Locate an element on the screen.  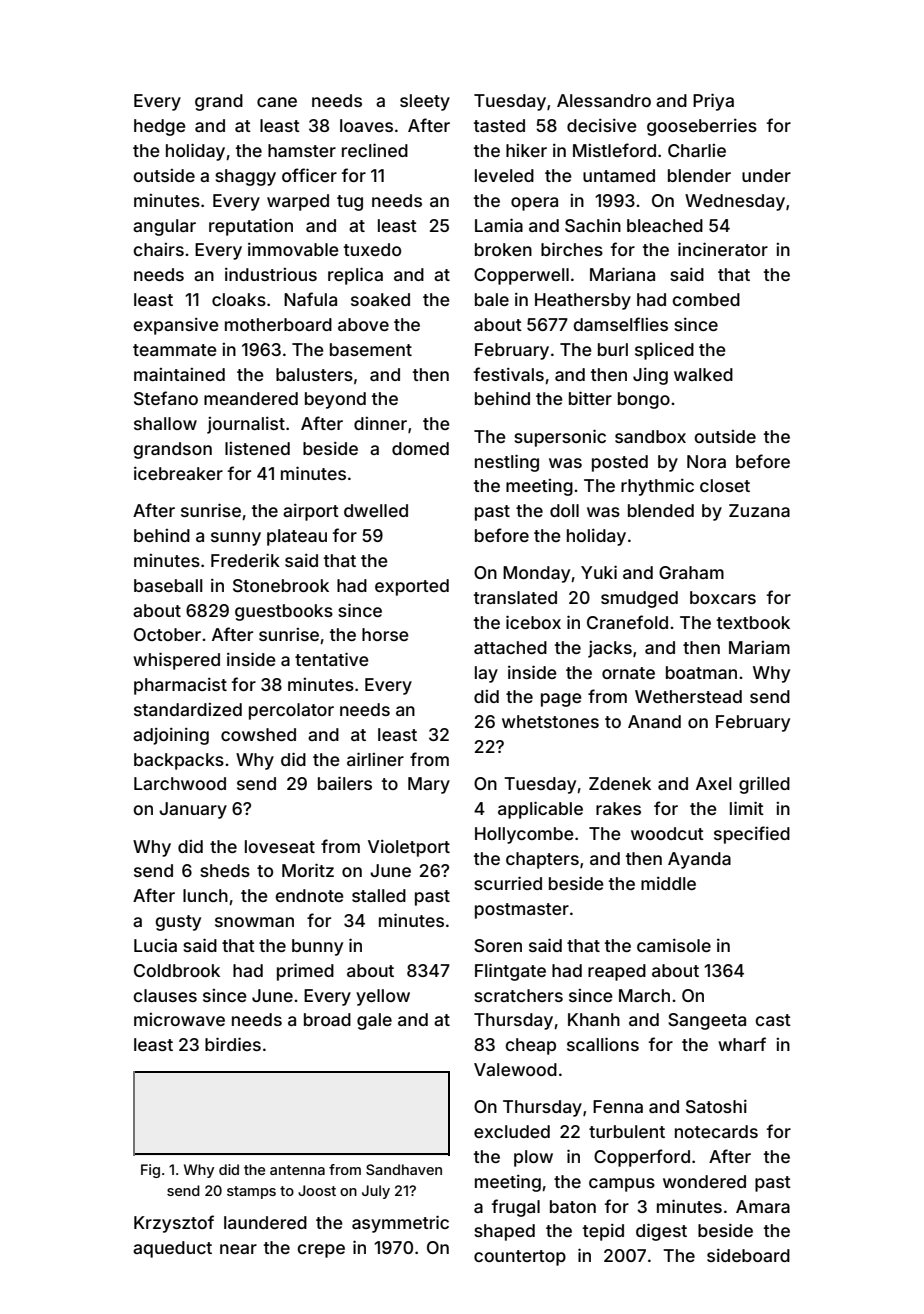
Wetherstead is located at coordinates (688, 696).
